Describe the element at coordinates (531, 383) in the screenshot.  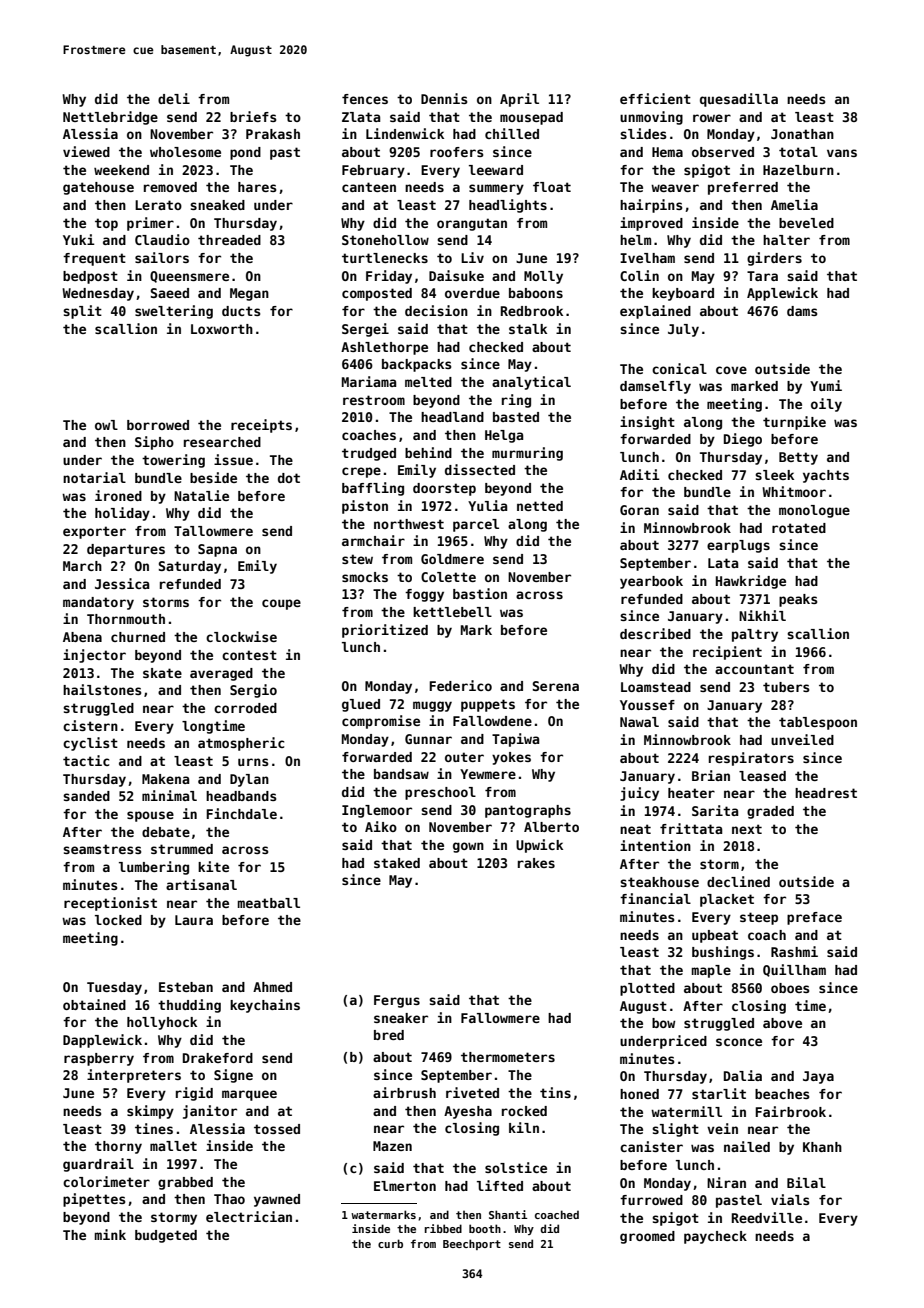
I see `analytical` at that location.
